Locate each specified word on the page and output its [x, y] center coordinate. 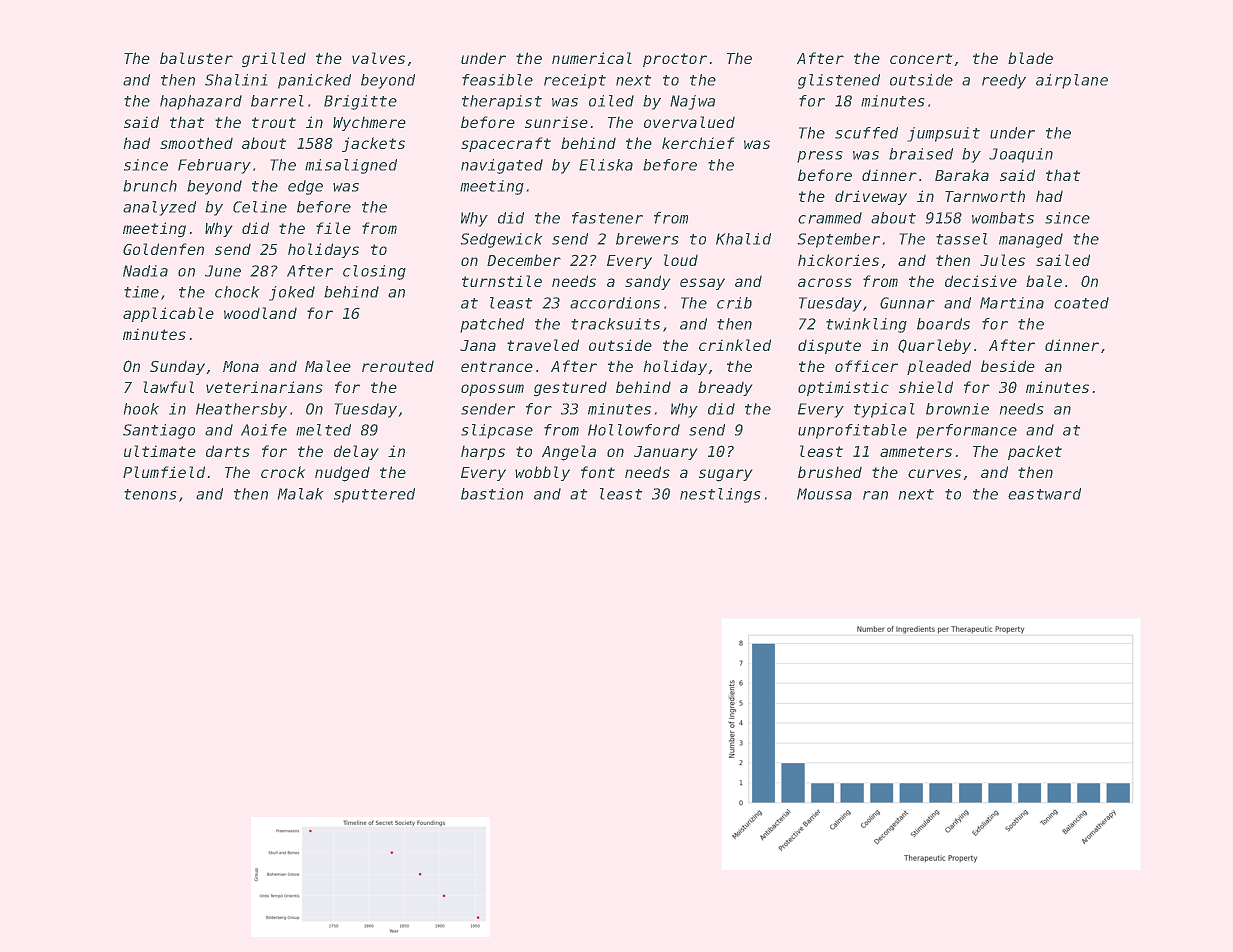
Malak [300, 494]
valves [378, 58]
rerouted [398, 366]
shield [926, 387]
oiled [611, 101]
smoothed [196, 143]
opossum [492, 390]
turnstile [502, 281]
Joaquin [1021, 155]
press [820, 157]
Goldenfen [163, 249]
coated [1081, 303]
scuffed [866, 133]
